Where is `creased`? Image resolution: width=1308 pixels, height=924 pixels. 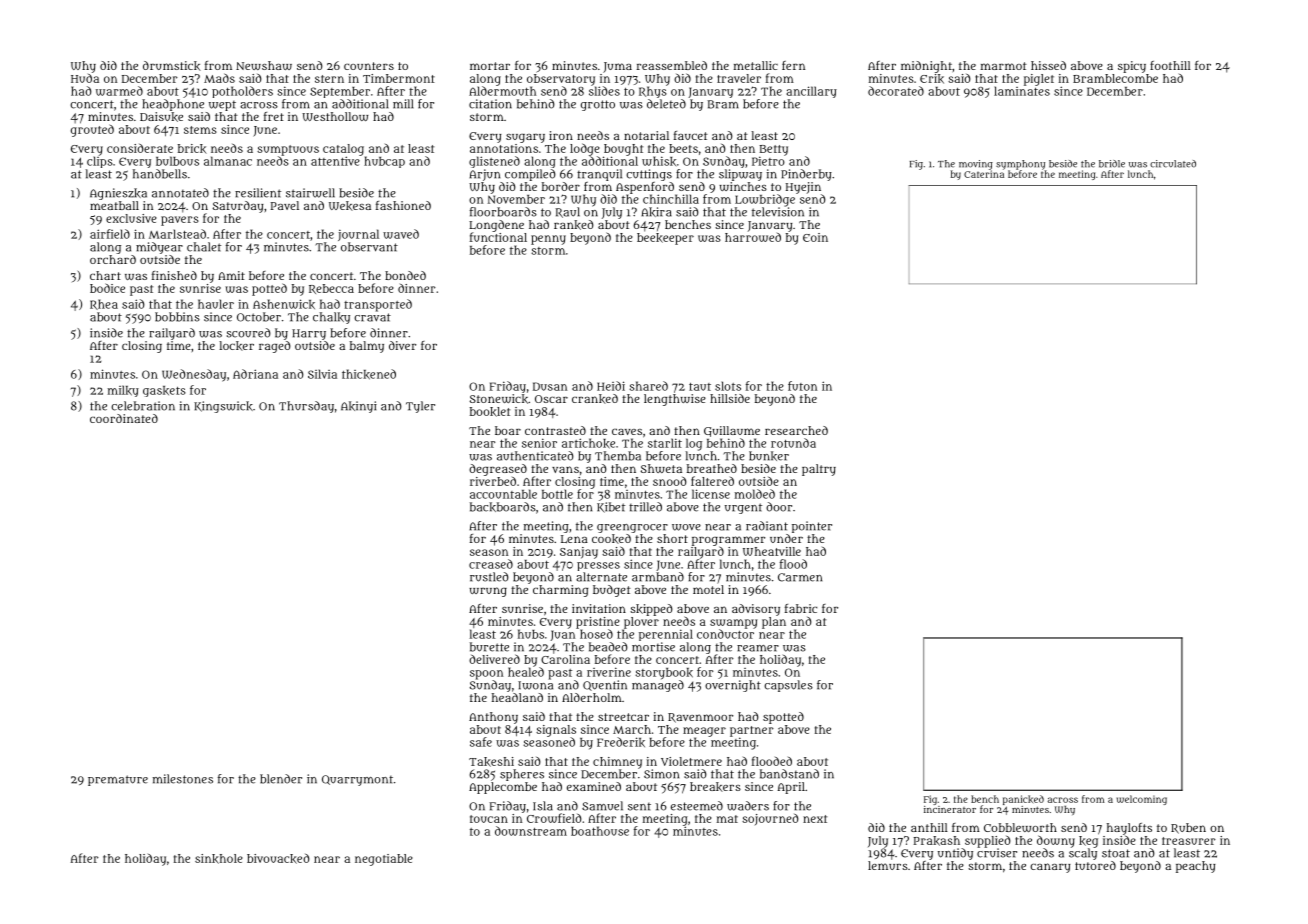 creased is located at coordinates (491, 564).
